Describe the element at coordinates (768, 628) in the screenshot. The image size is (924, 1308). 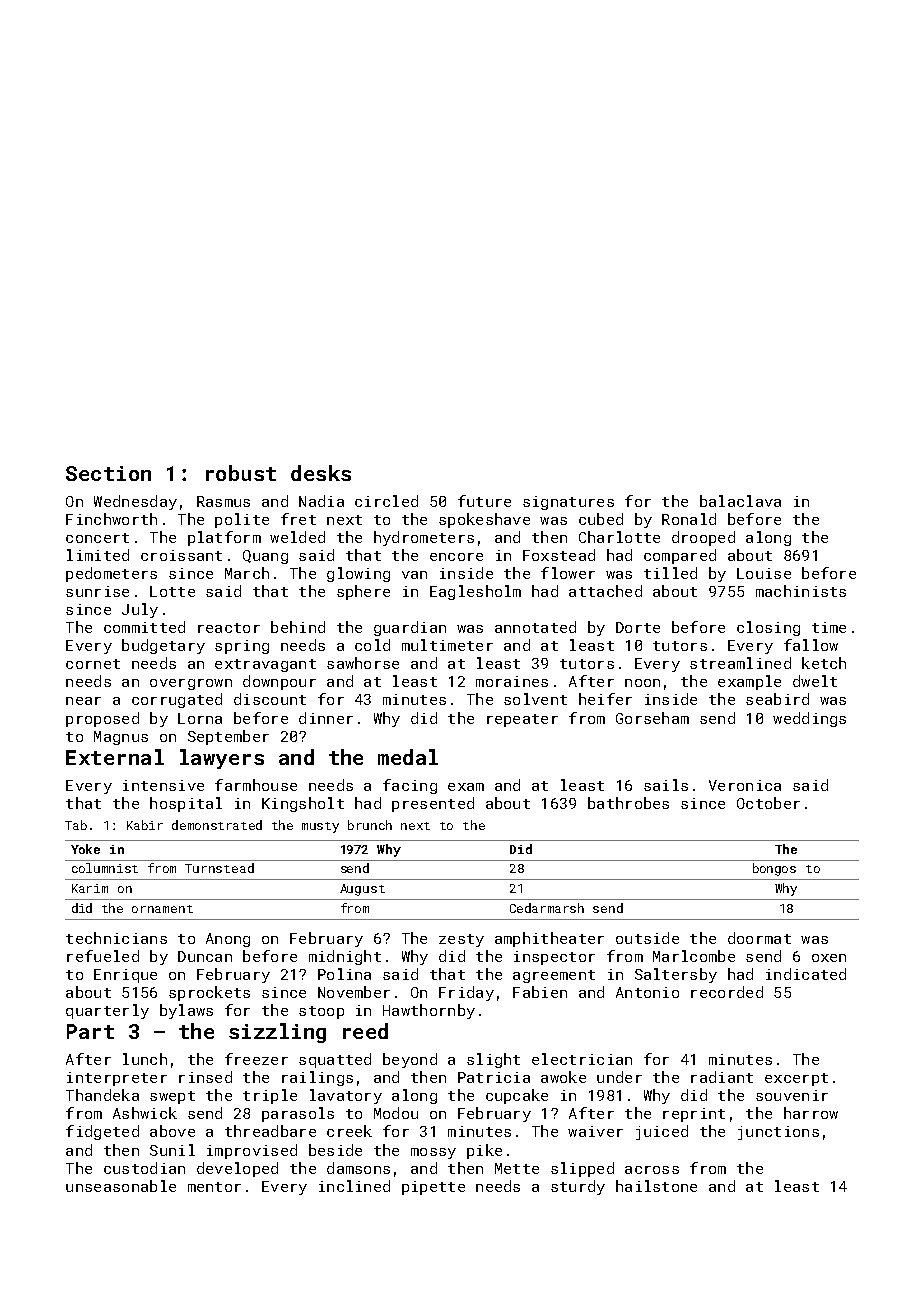
I see `closing` at that location.
